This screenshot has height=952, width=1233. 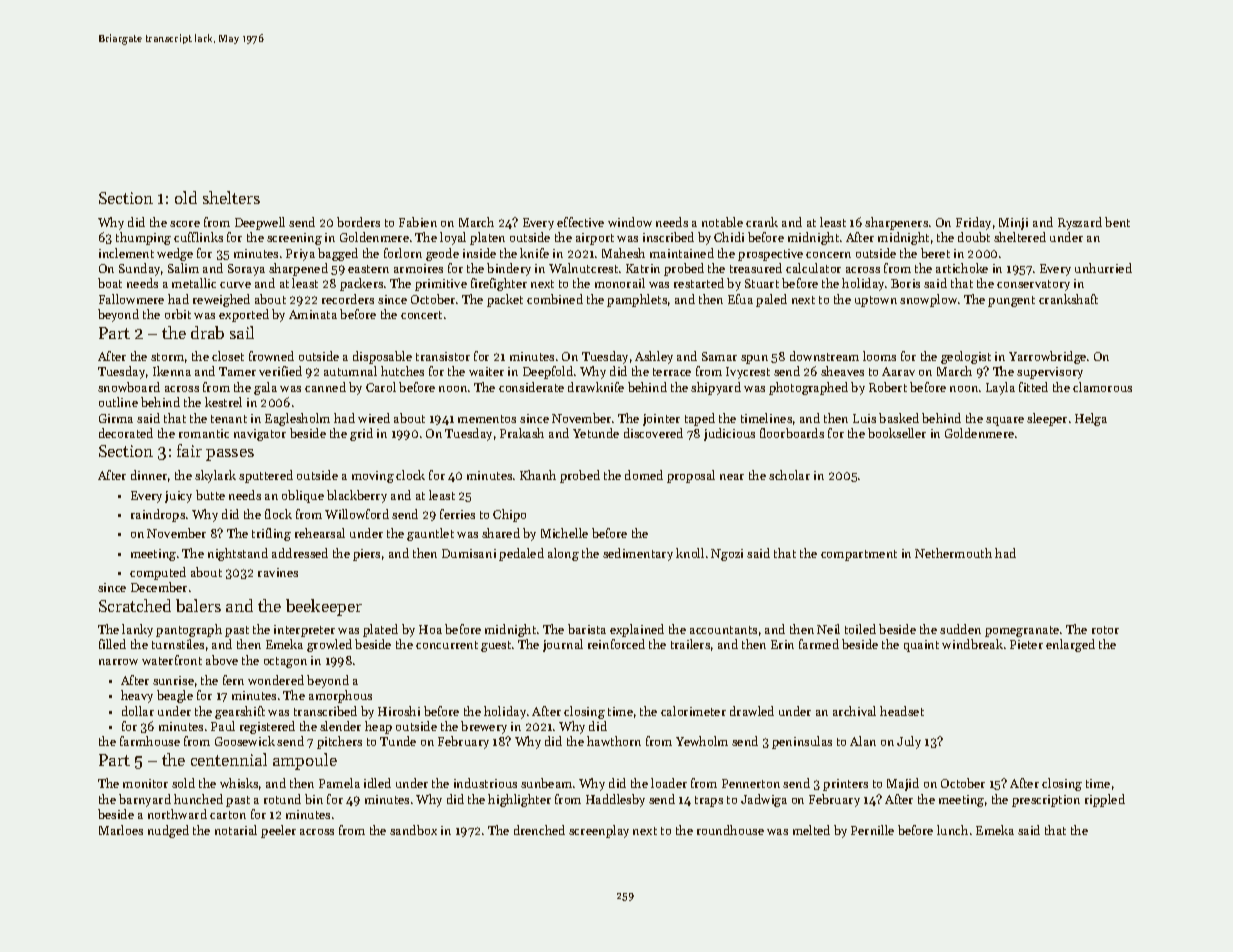 What do you see at coordinates (580, 222) in the screenshot?
I see `effective` at bounding box center [580, 222].
